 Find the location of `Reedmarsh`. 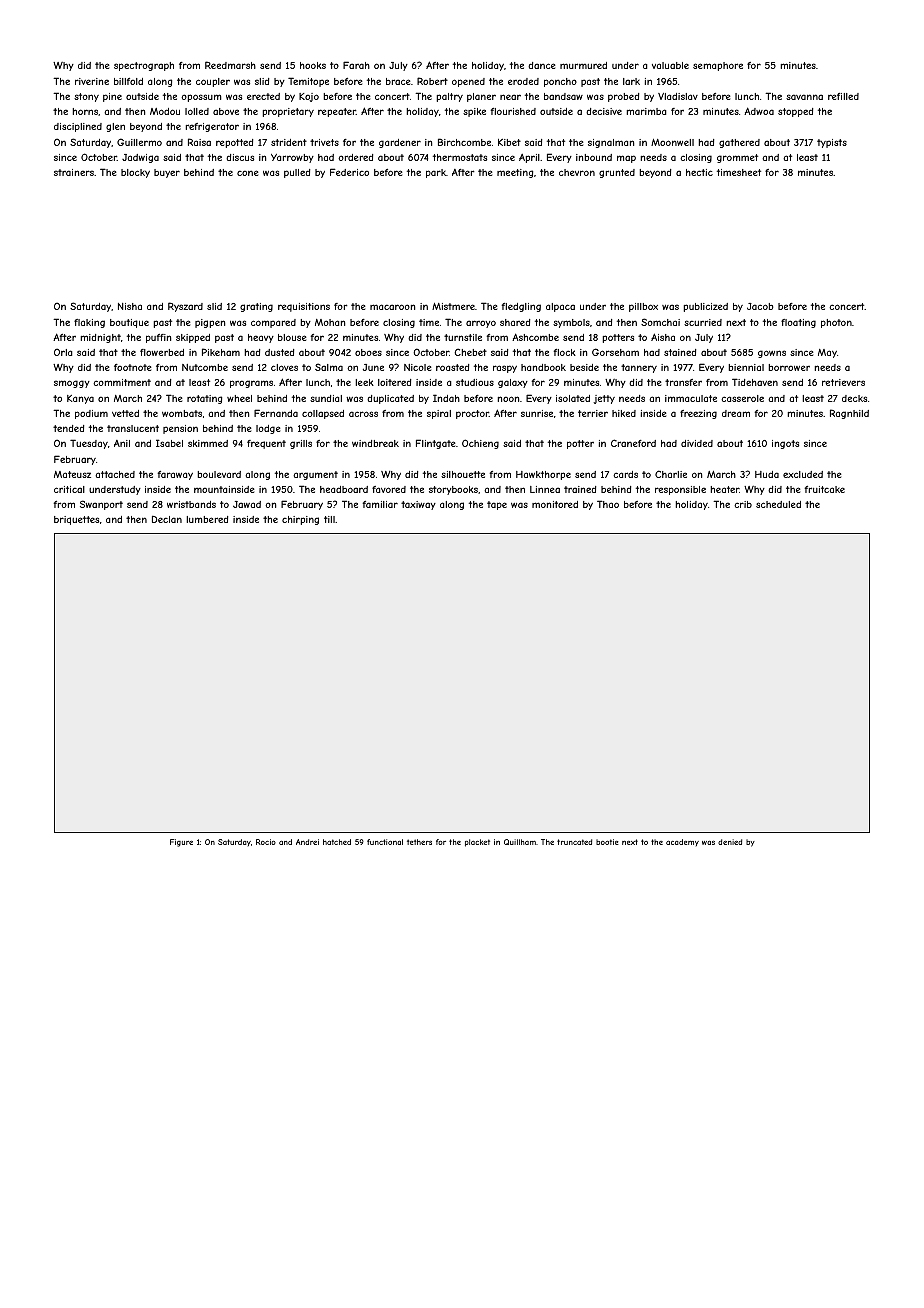

Reedmarsh is located at coordinates (230, 65).
